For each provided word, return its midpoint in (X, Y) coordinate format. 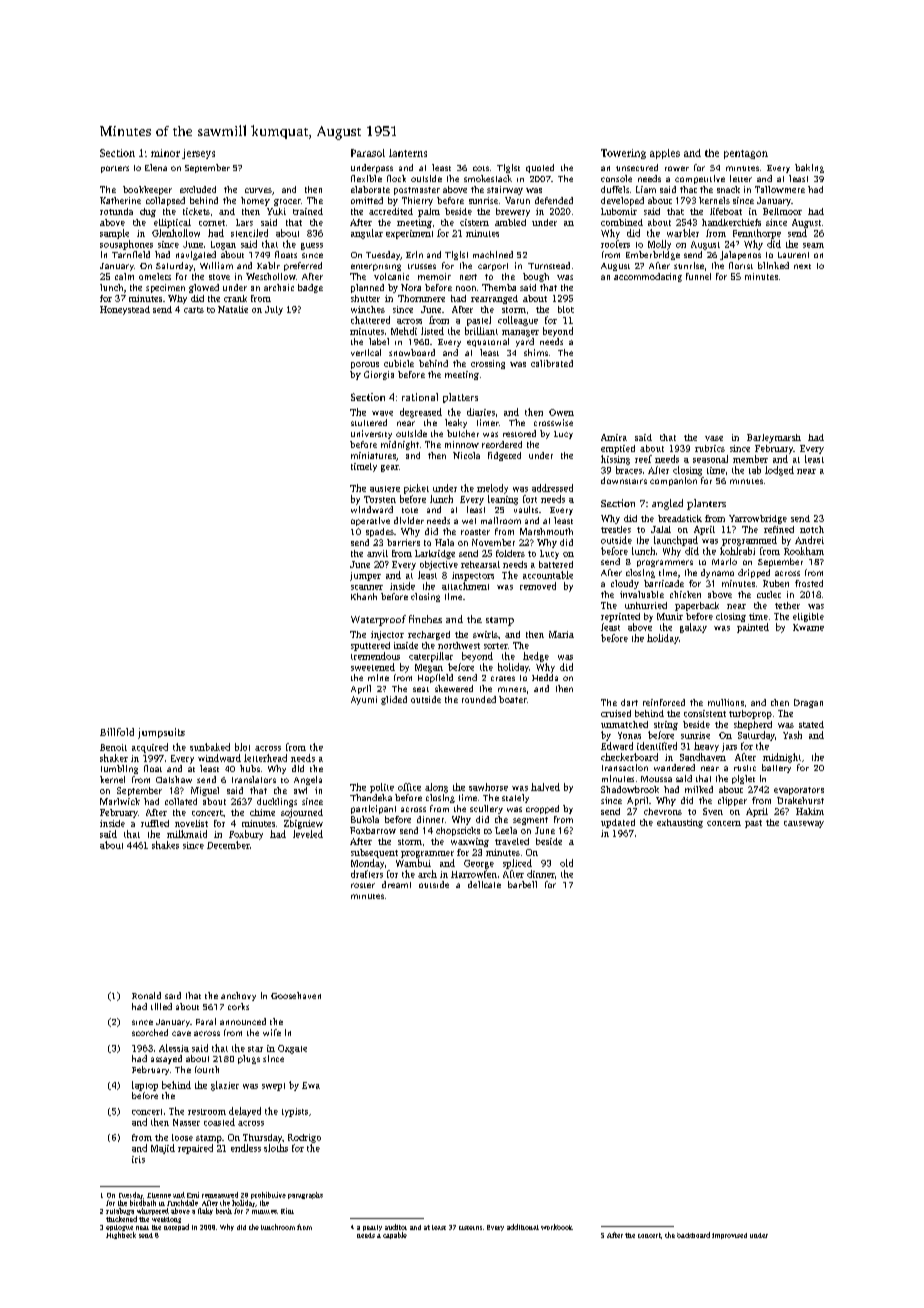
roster (363, 885)
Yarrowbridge (758, 519)
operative (370, 521)
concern (724, 823)
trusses (422, 266)
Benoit (113, 747)
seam (813, 245)
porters (115, 169)
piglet (743, 779)
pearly (372, 1228)
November (493, 542)
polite (382, 788)
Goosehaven (296, 995)
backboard (693, 1235)
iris (138, 1159)
